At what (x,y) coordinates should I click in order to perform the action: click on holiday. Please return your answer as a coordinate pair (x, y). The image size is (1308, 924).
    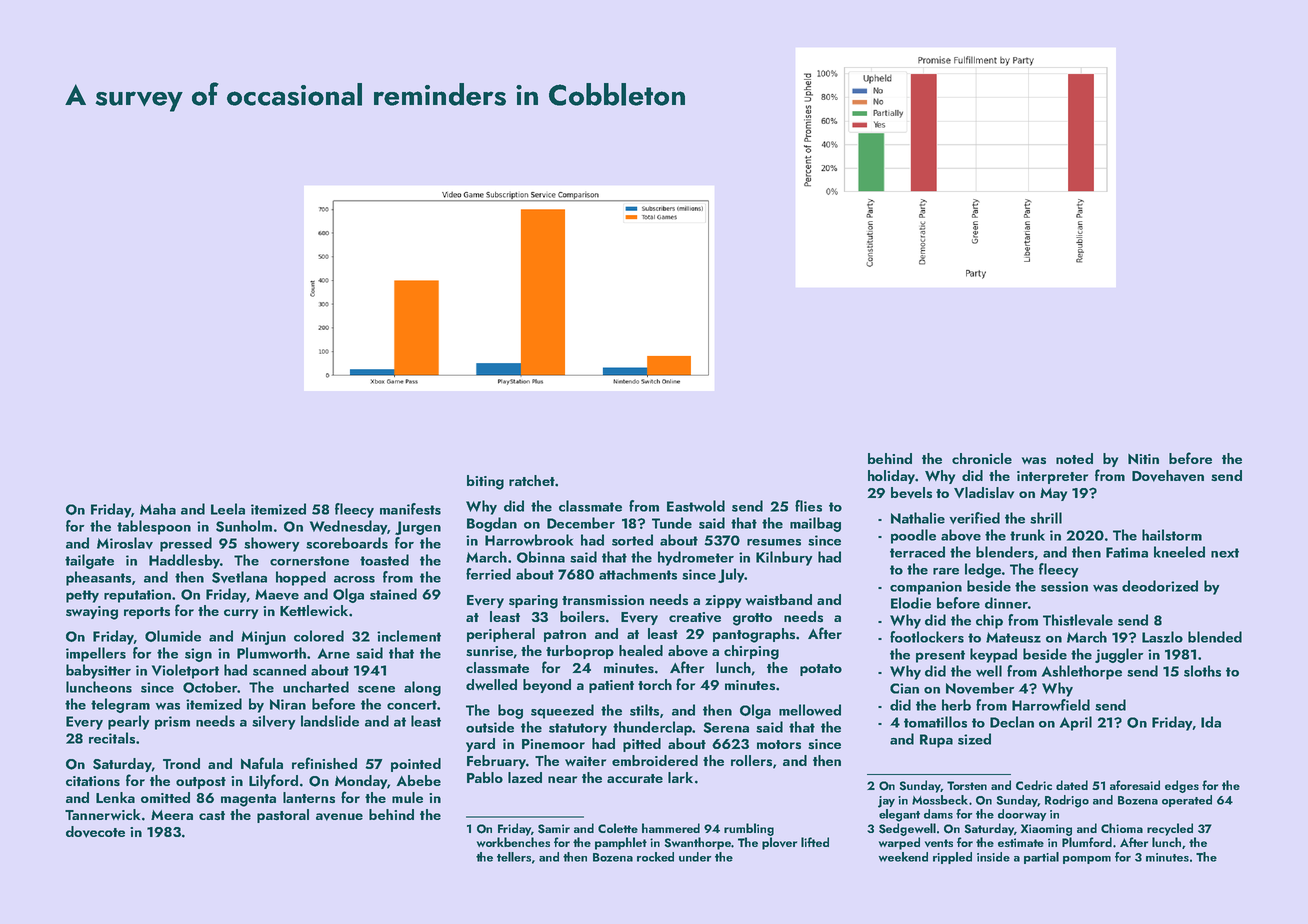
    Looking at the image, I should click on (891, 477).
